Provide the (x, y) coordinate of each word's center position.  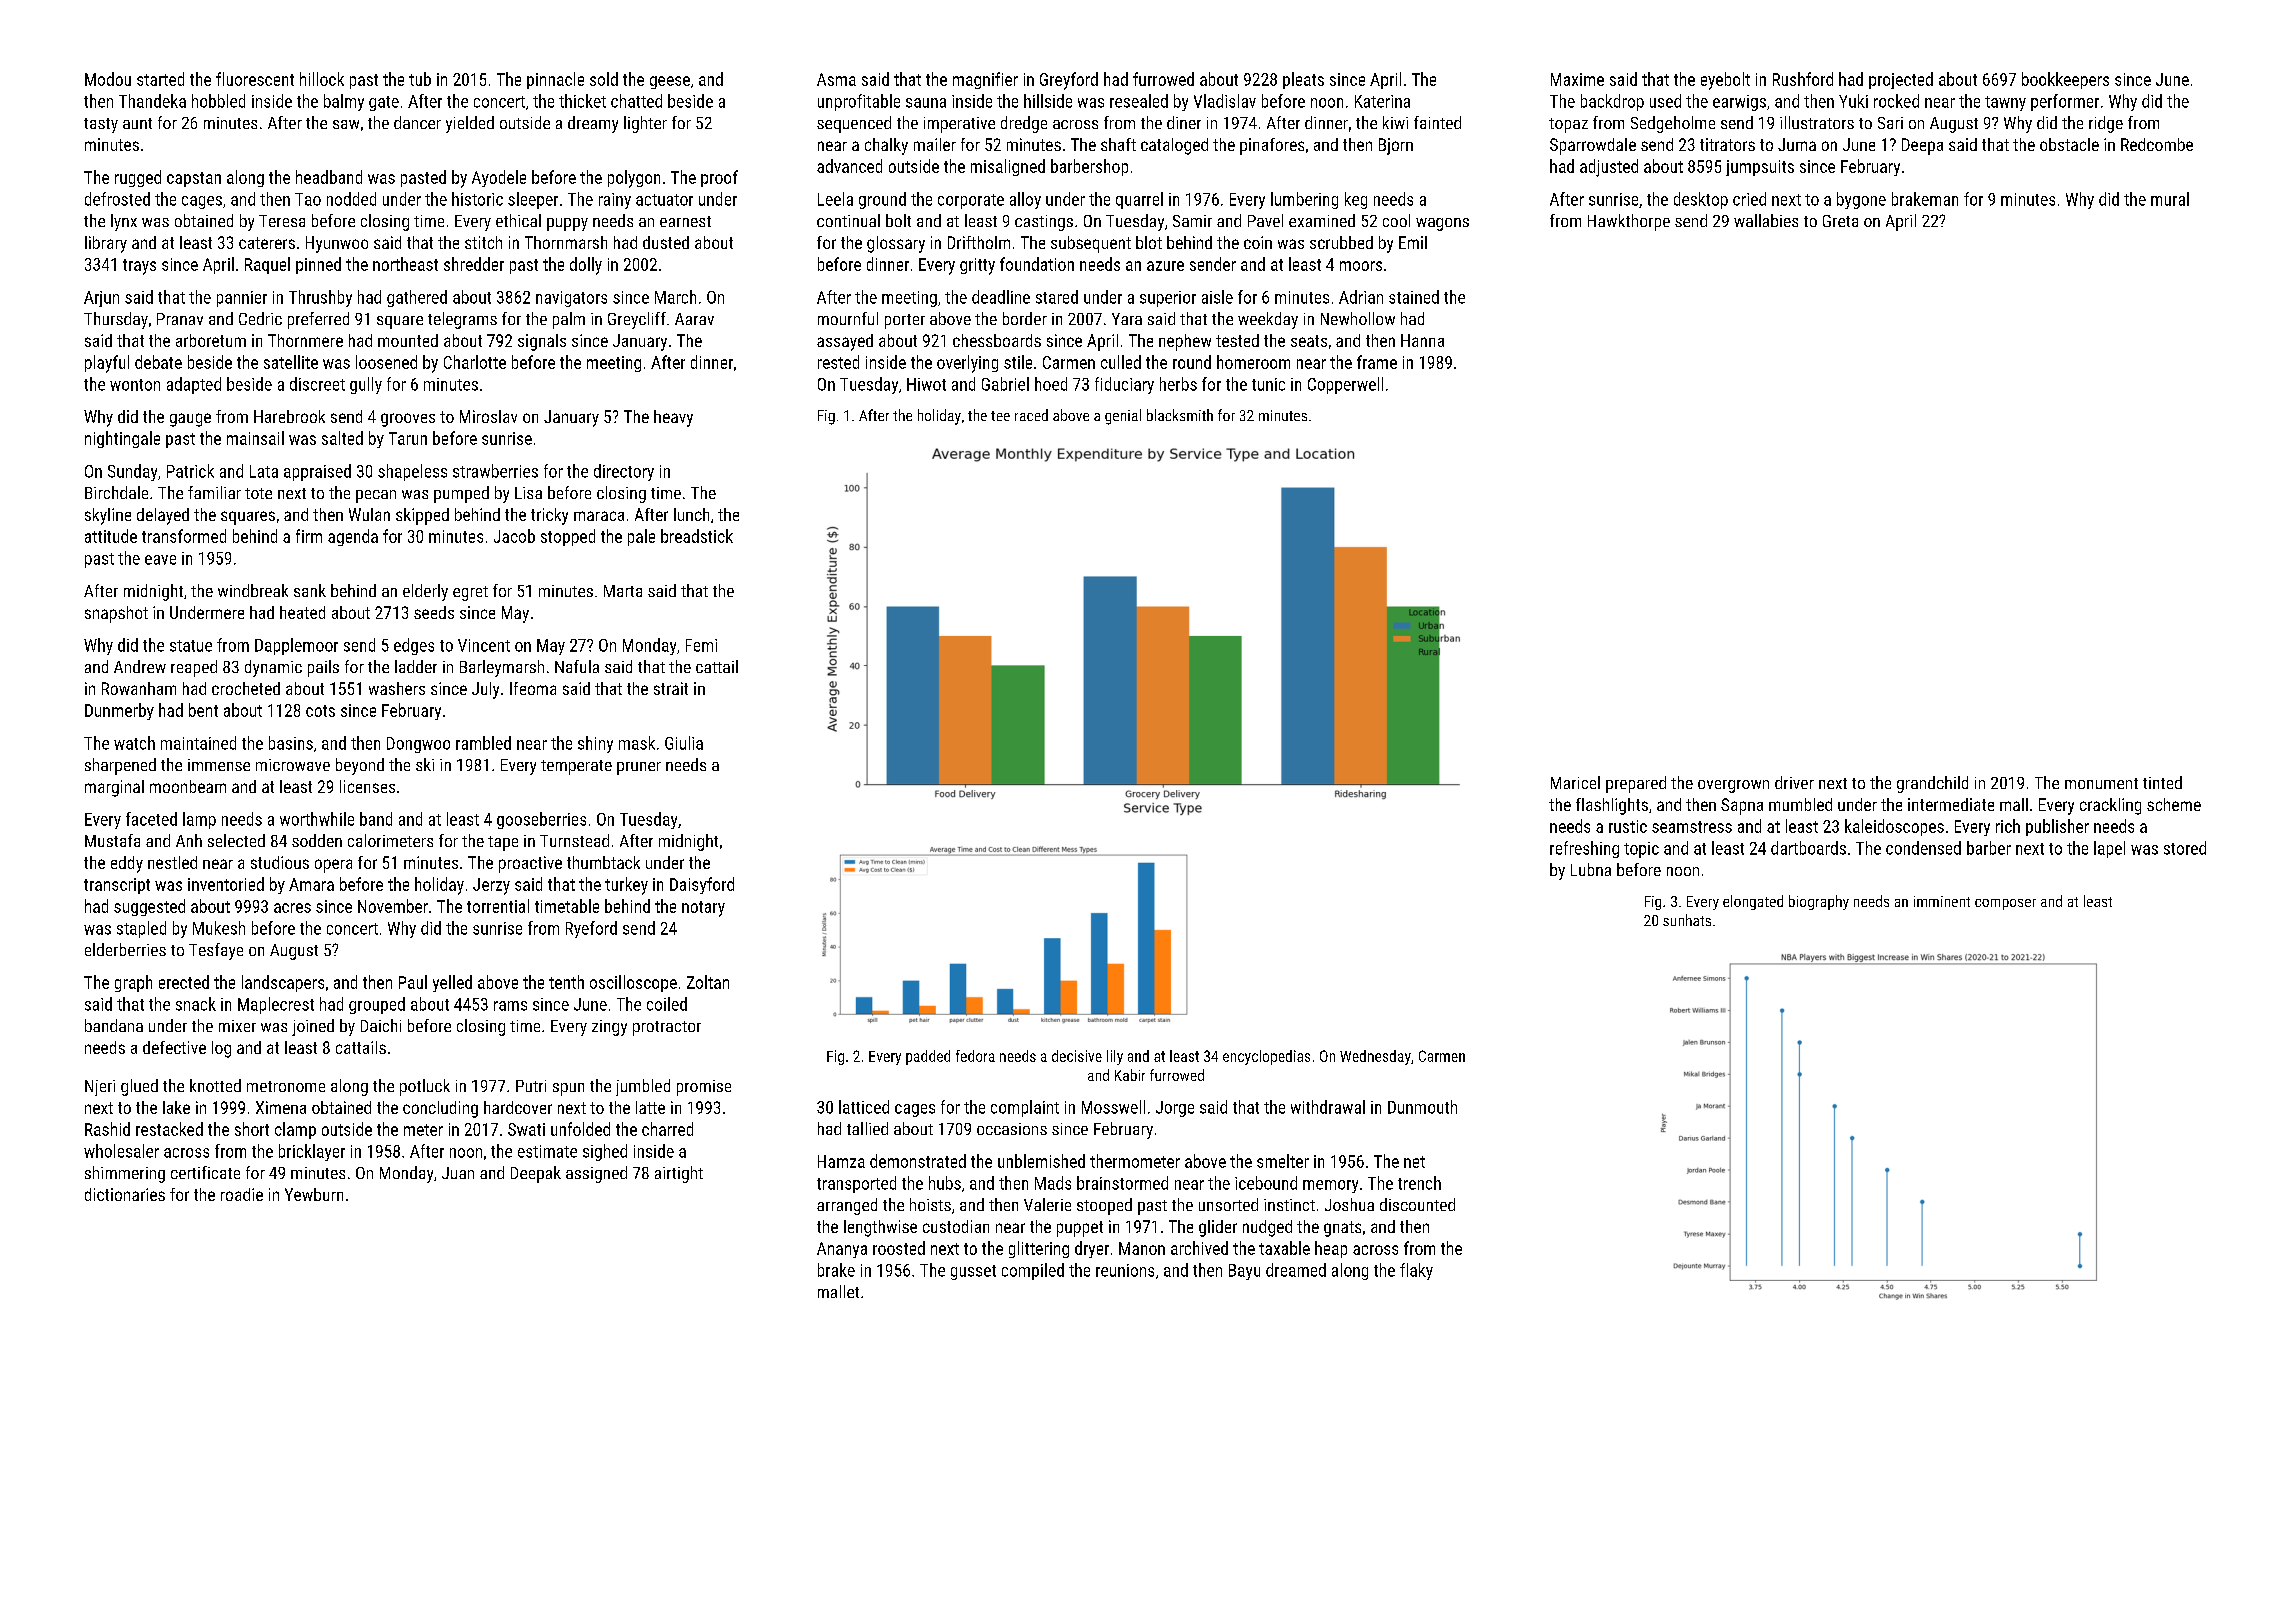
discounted (1417, 1204)
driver (1794, 782)
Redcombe (2157, 144)
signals (542, 342)
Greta (1840, 221)
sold (604, 79)
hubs (945, 1183)
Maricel (1575, 782)
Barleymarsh (502, 668)
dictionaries (125, 1194)
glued (139, 1087)
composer (2005, 904)
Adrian (1361, 297)
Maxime (1577, 79)
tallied (867, 1128)
